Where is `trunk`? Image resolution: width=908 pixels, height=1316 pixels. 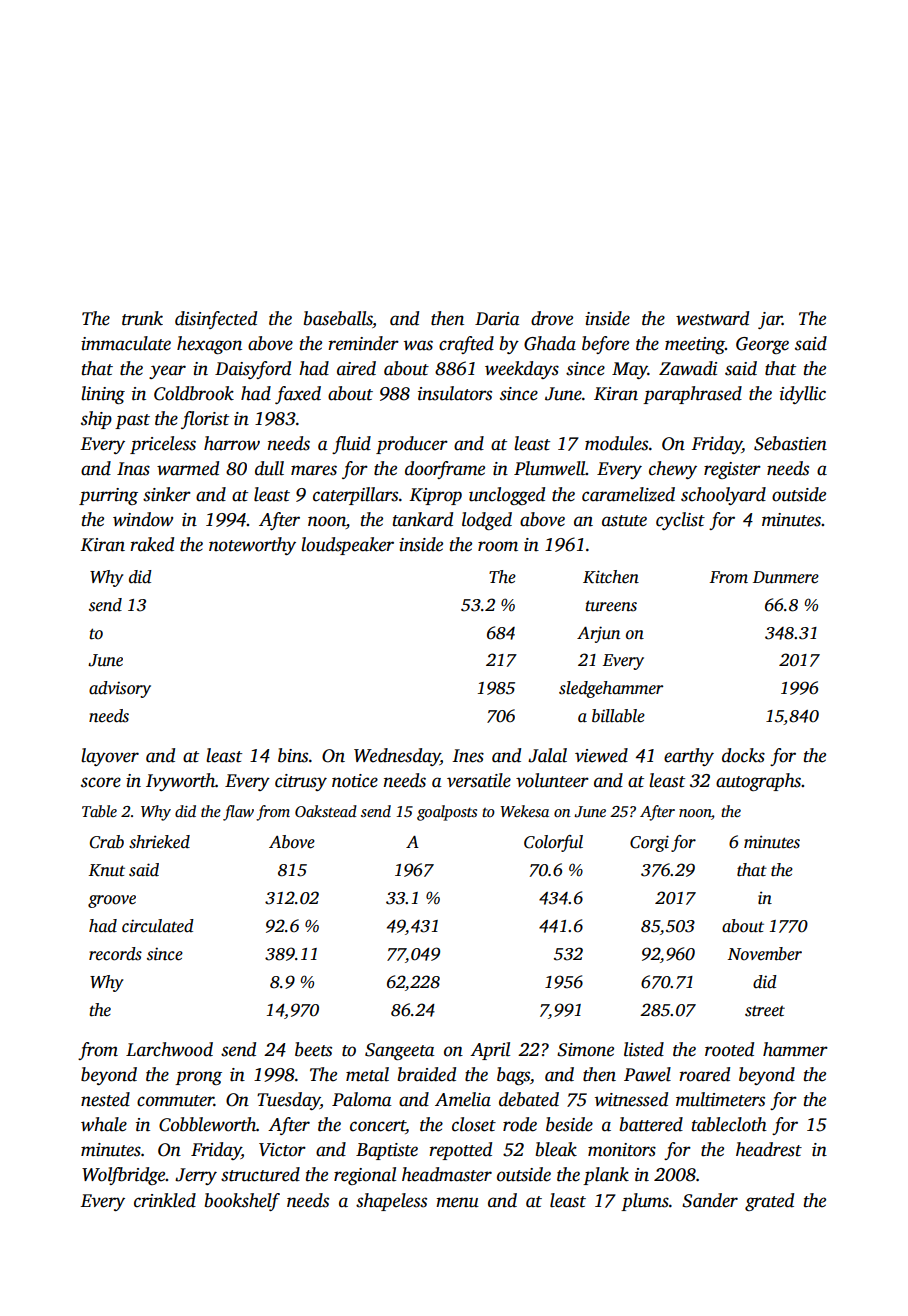
trunk is located at coordinates (142, 318).
